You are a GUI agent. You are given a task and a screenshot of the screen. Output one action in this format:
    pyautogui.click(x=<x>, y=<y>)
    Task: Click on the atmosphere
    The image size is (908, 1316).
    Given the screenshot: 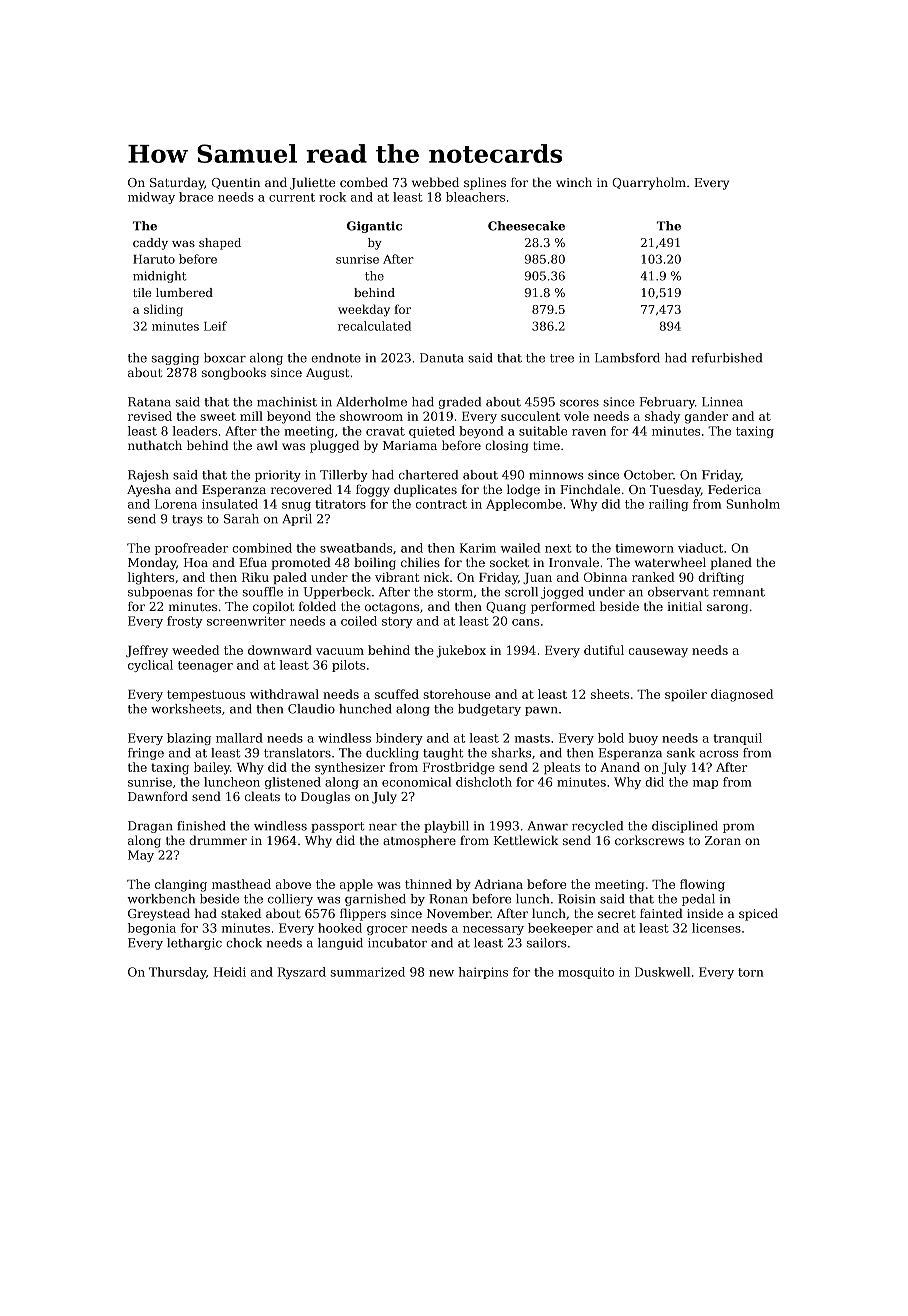 What is the action you would take?
    pyautogui.click(x=419, y=841)
